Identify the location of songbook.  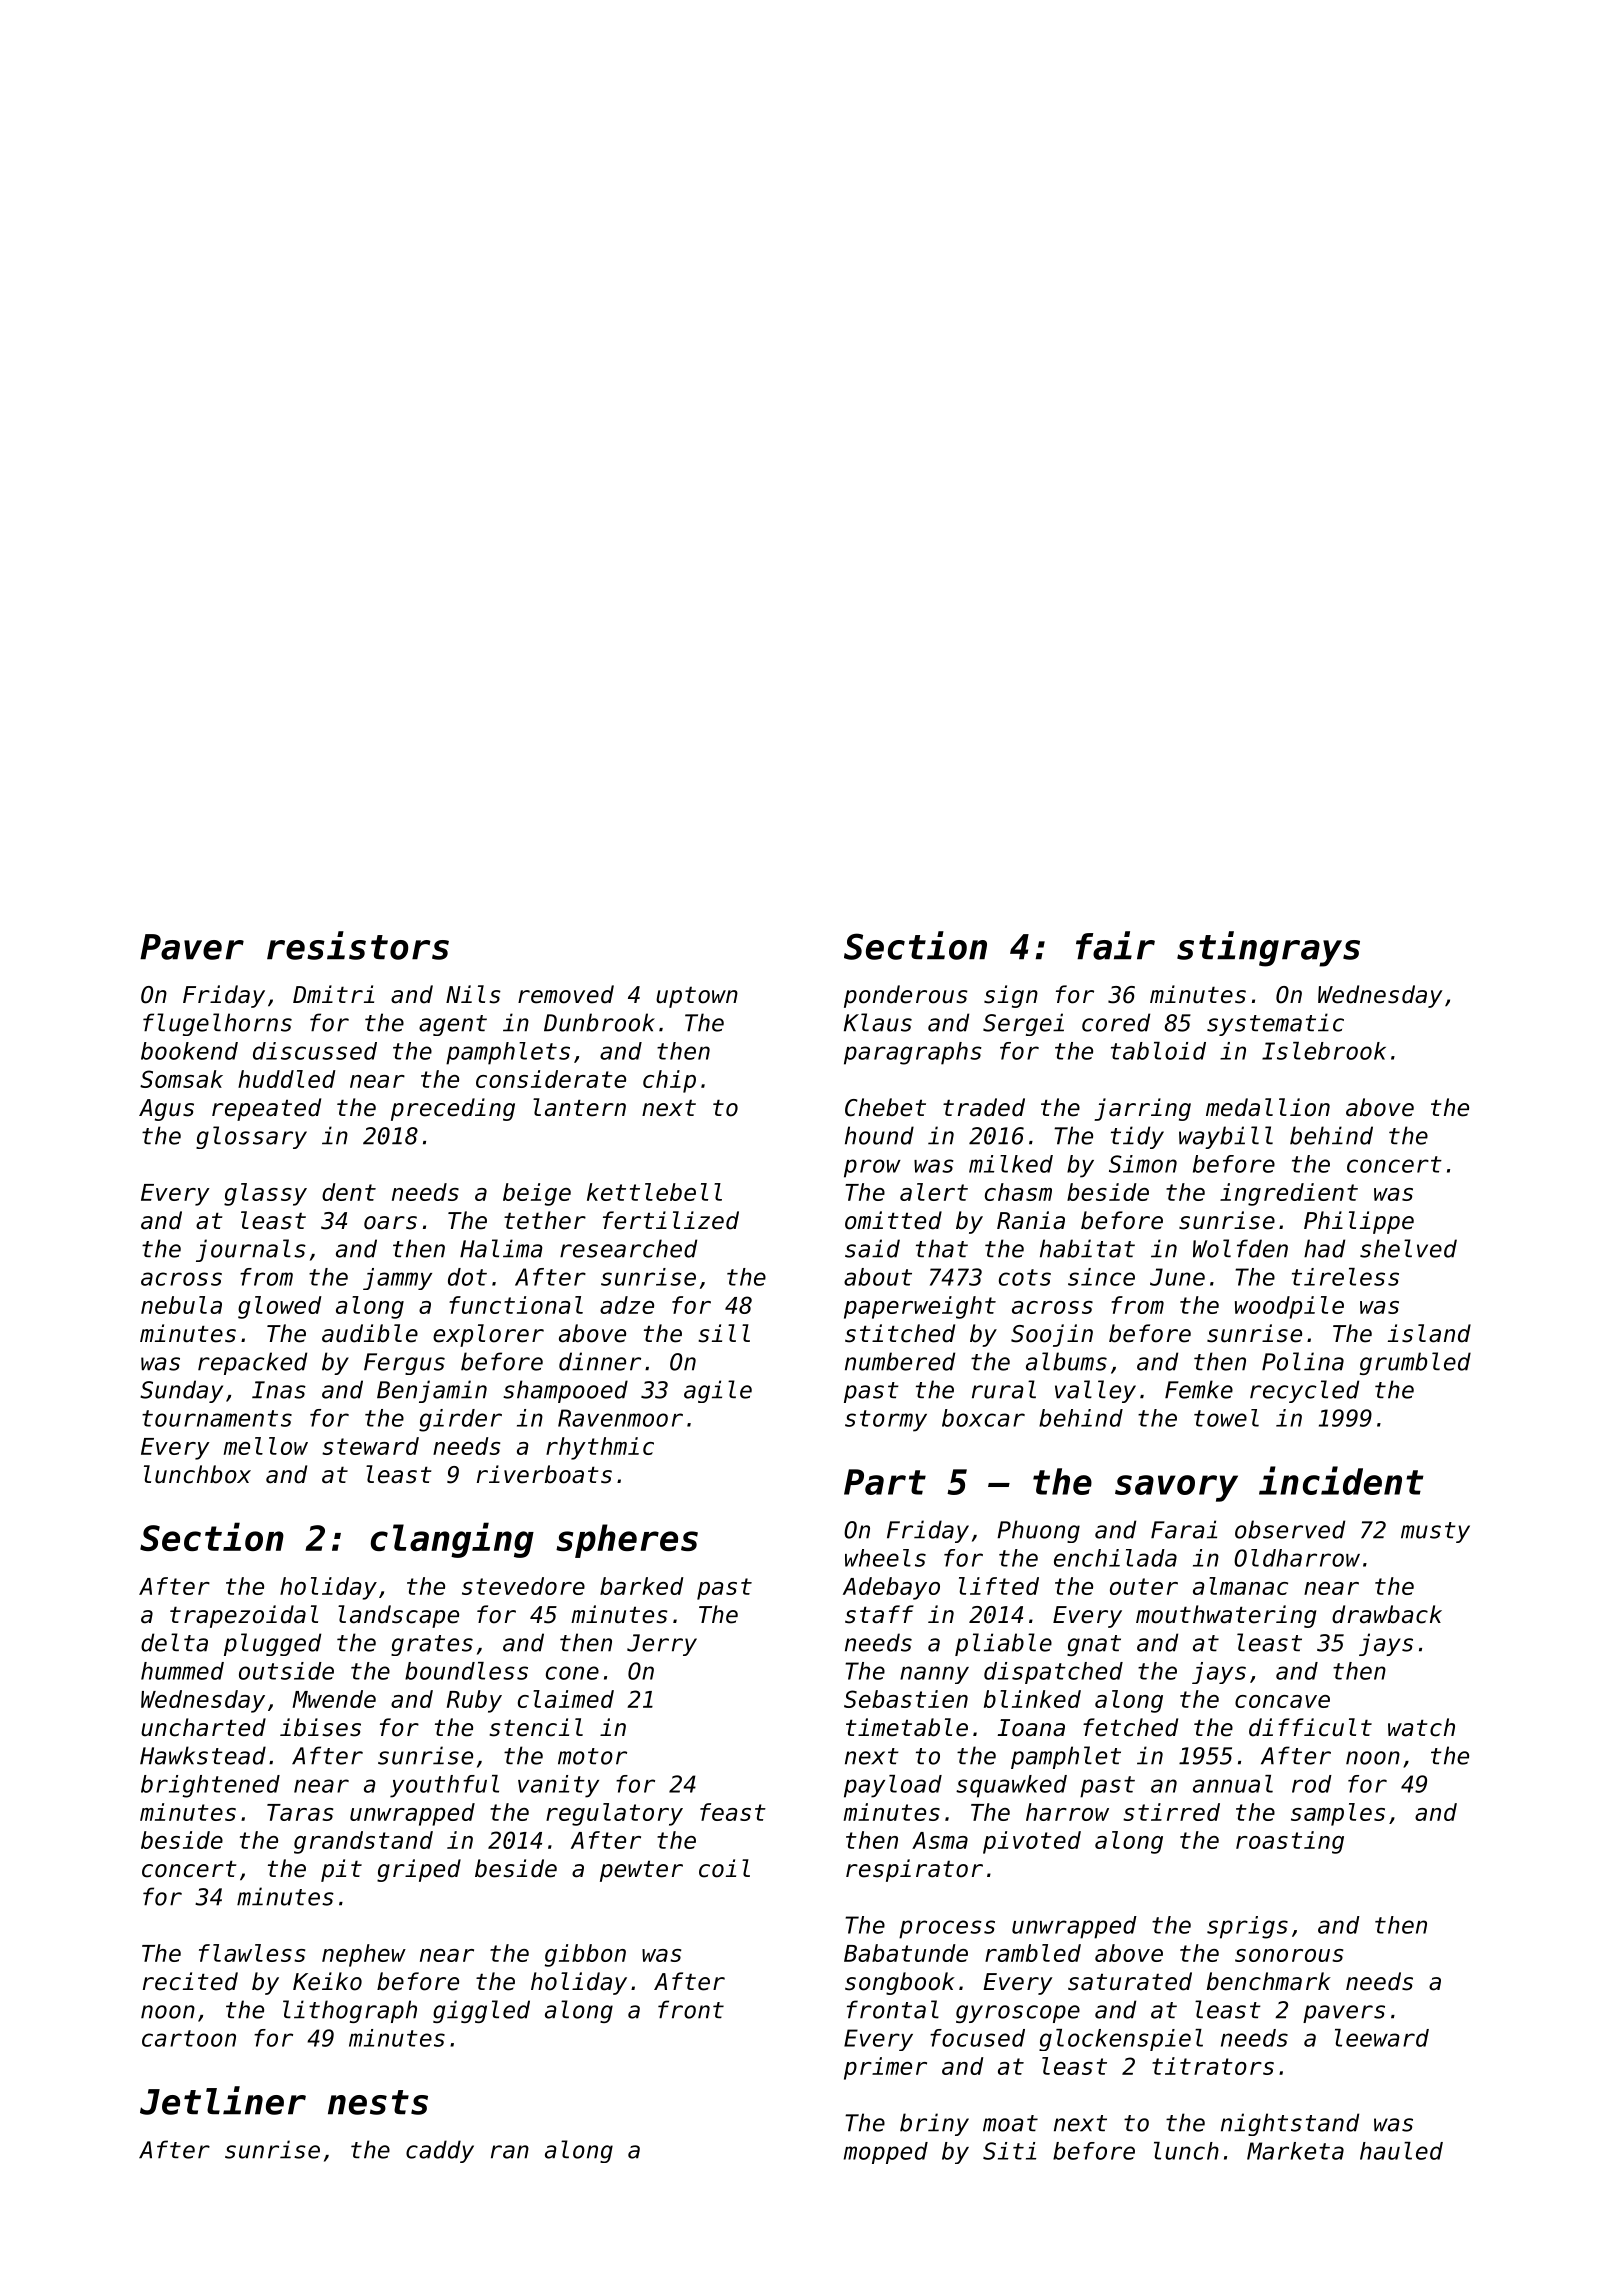
(900, 1983).
